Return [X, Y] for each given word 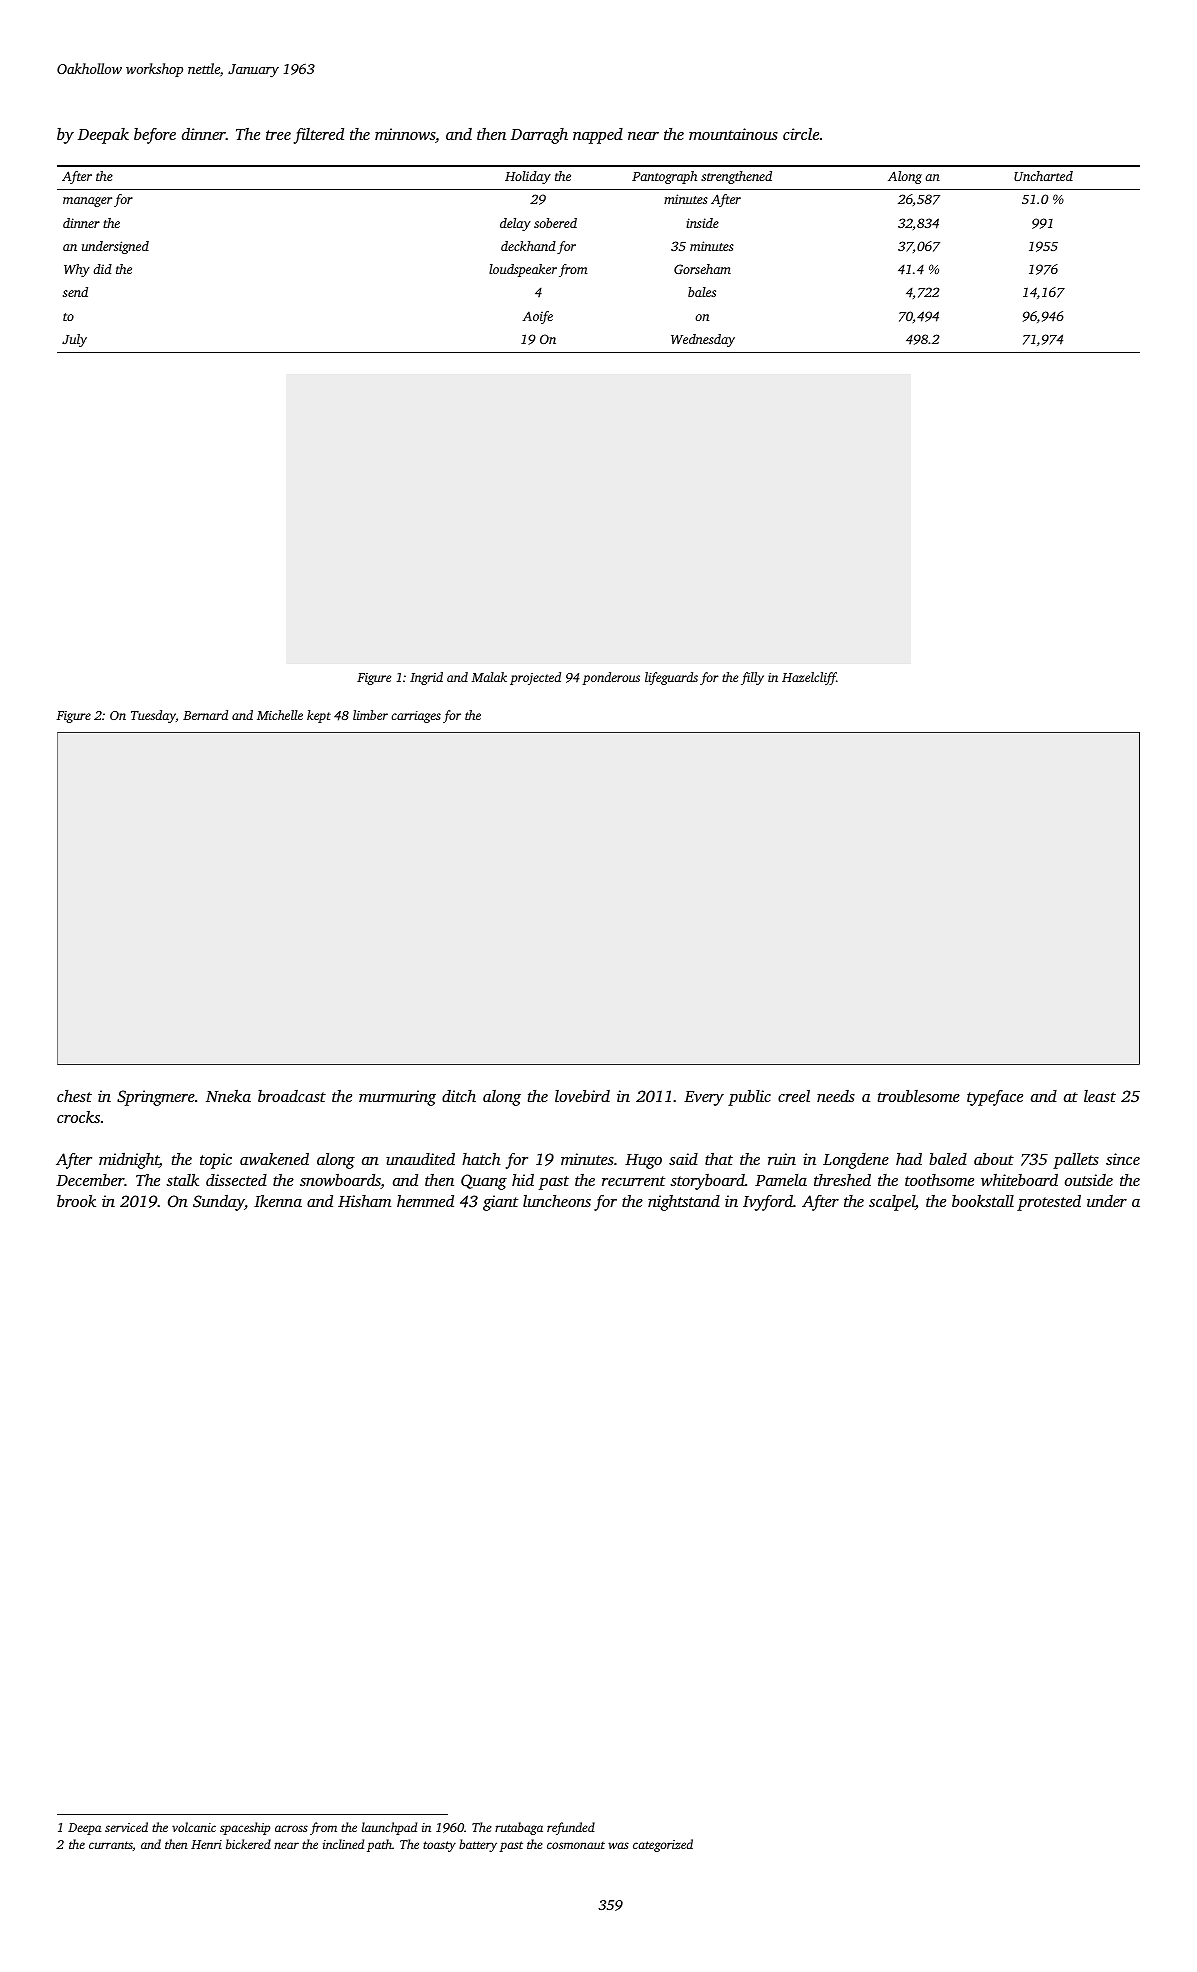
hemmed [425, 1201]
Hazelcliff [809, 678]
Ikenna [278, 1201]
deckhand [528, 246]
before [155, 136]
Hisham [364, 1201]
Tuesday [153, 716]
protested [1049, 1203]
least [1100, 1096]
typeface [995, 1098]
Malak [489, 677]
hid [523, 1180]
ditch [459, 1096]
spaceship [245, 1828]
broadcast [292, 1096]
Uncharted [1043, 176]
